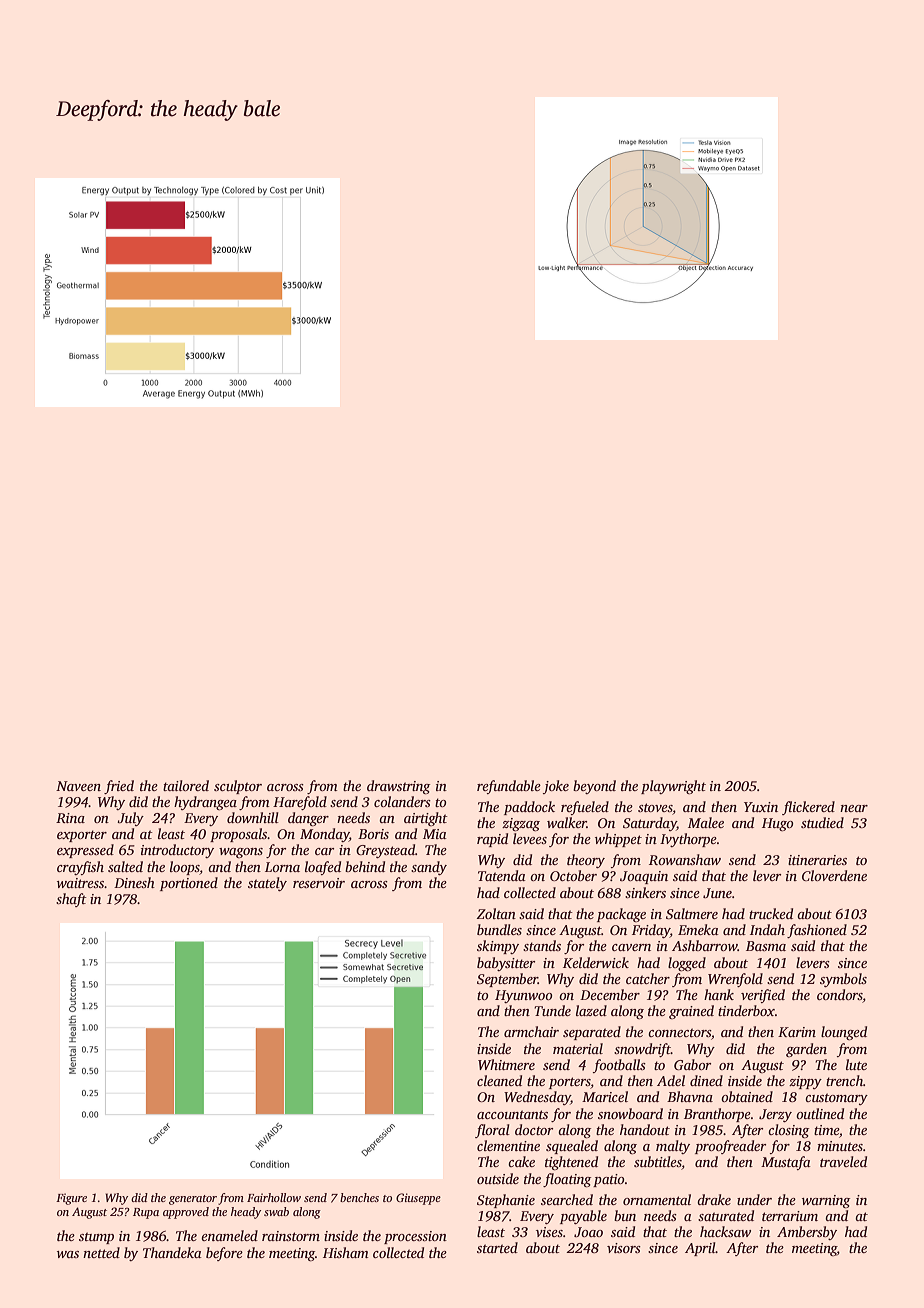  Describe the element at coordinates (238, 787) in the screenshot. I see `sculptor` at that location.
